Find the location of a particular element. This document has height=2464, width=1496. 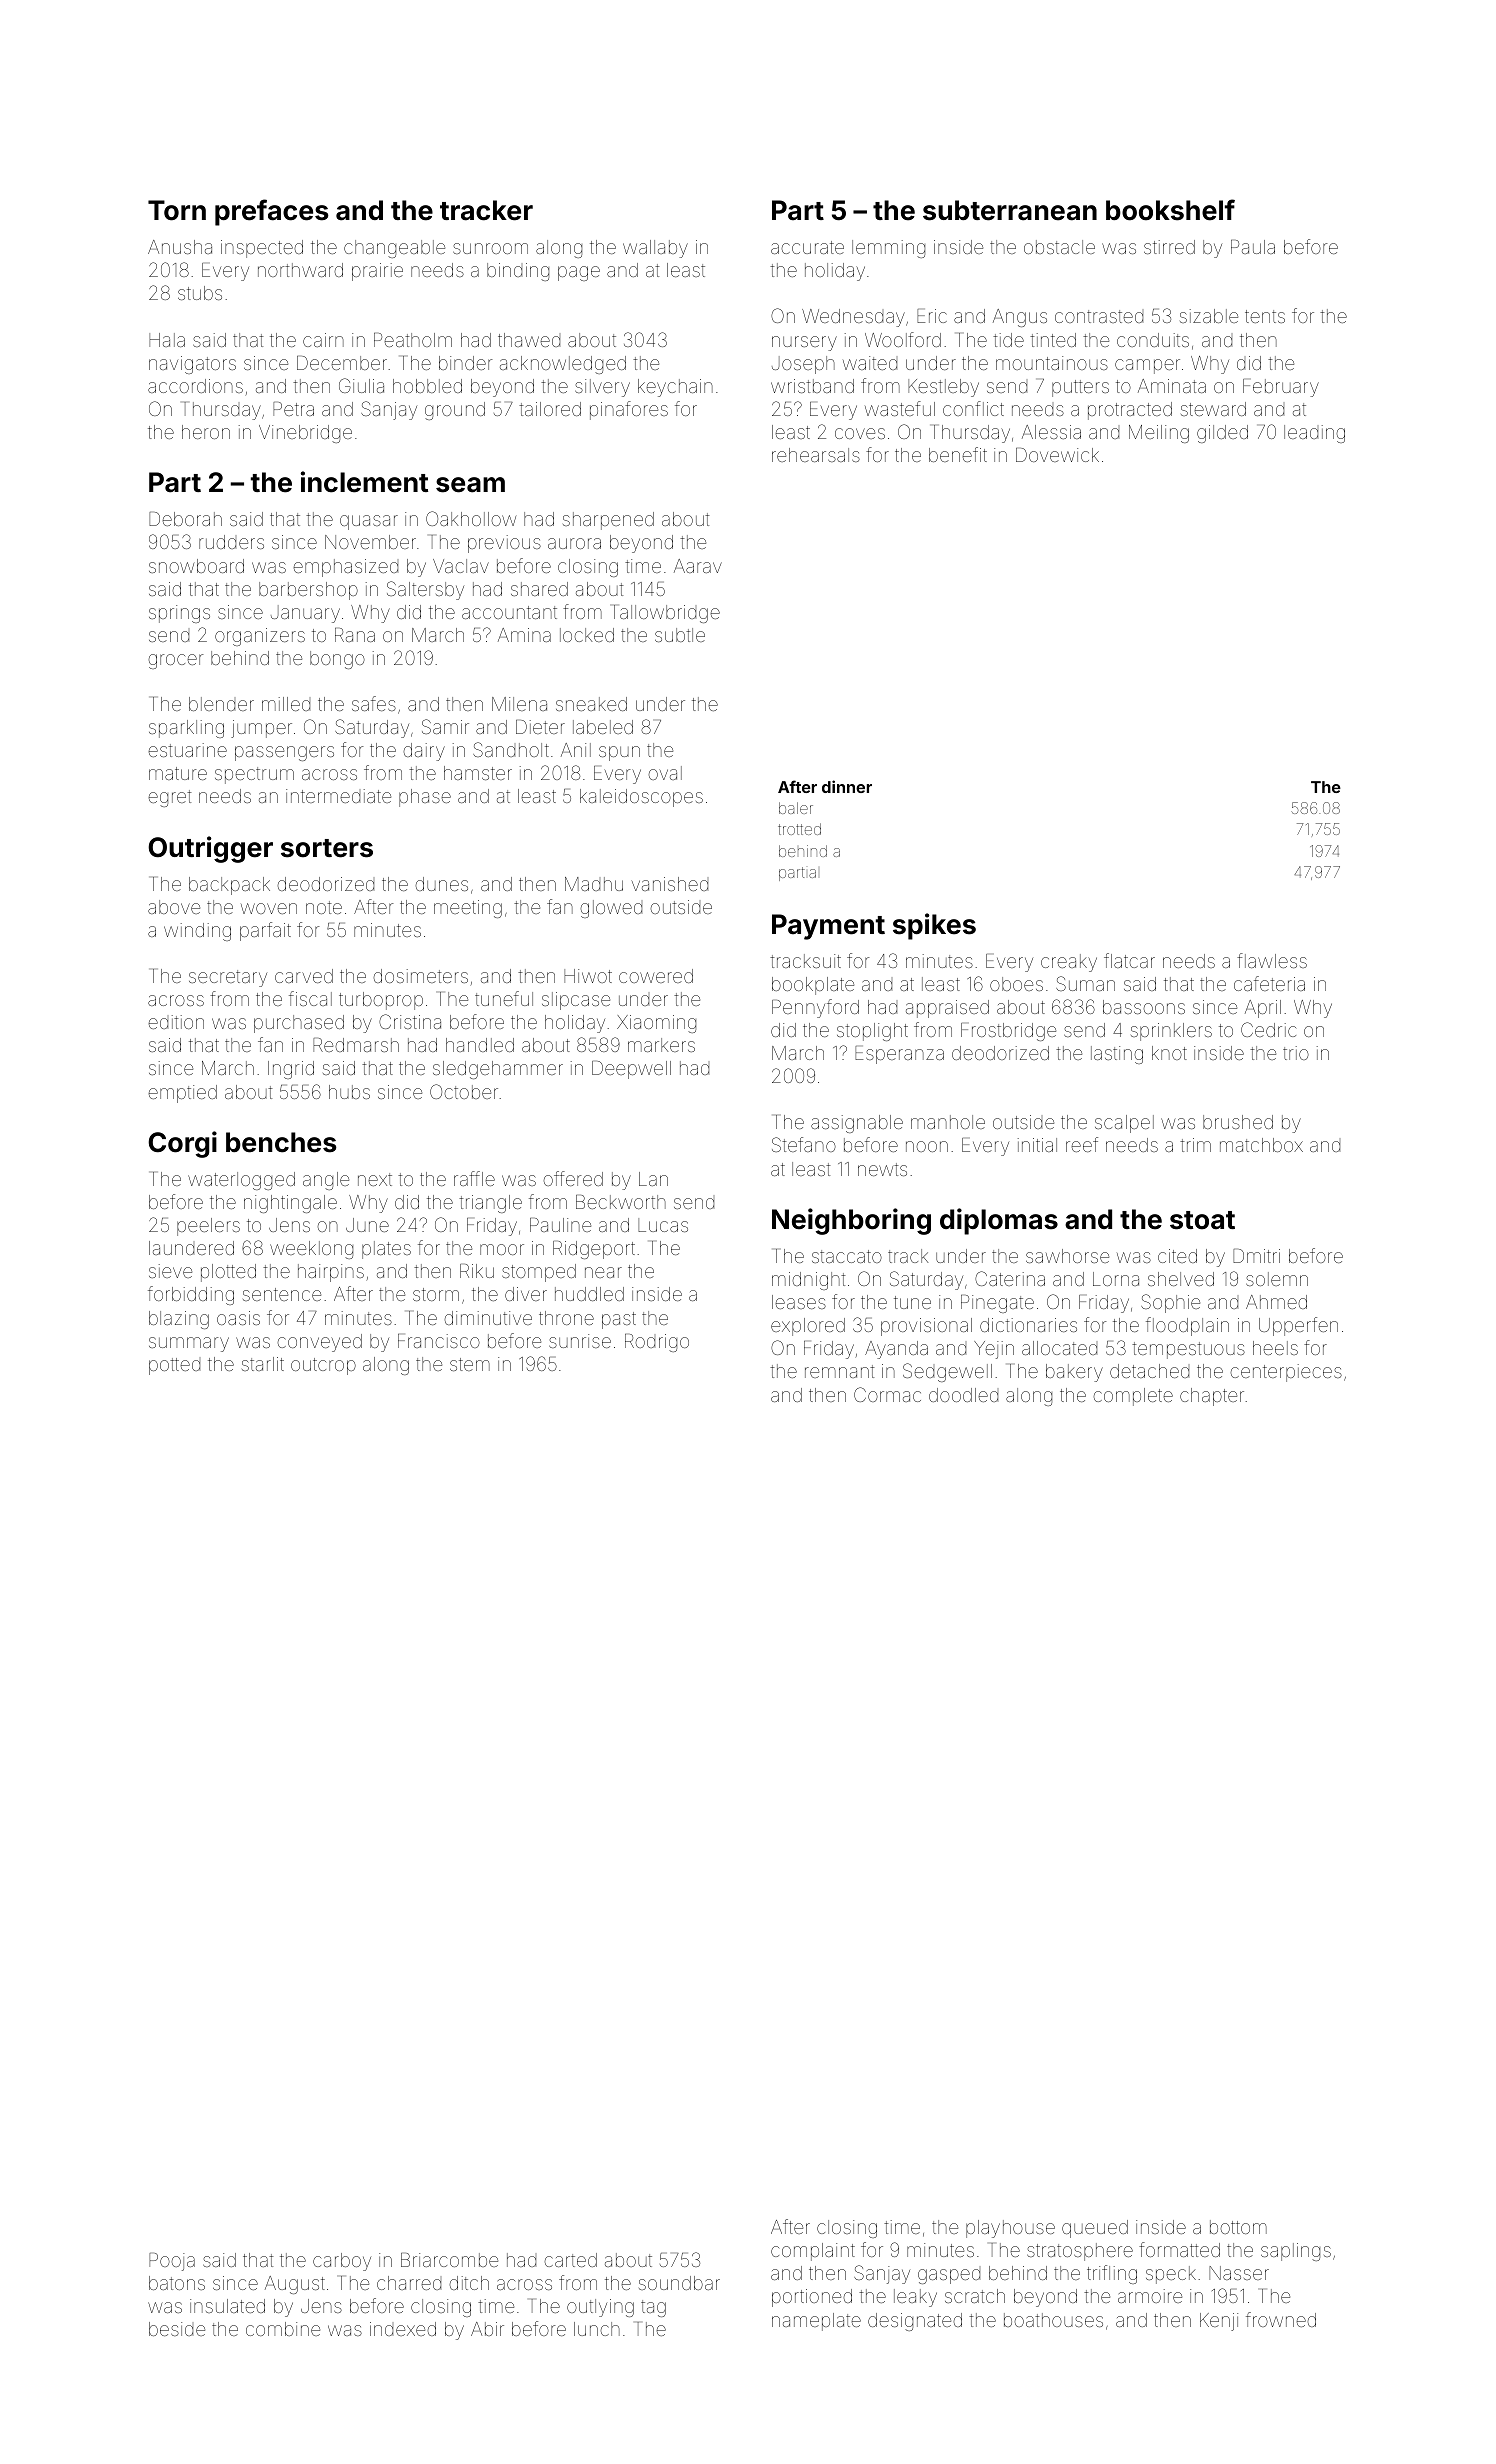

playhouse is located at coordinates (1010, 2229).
